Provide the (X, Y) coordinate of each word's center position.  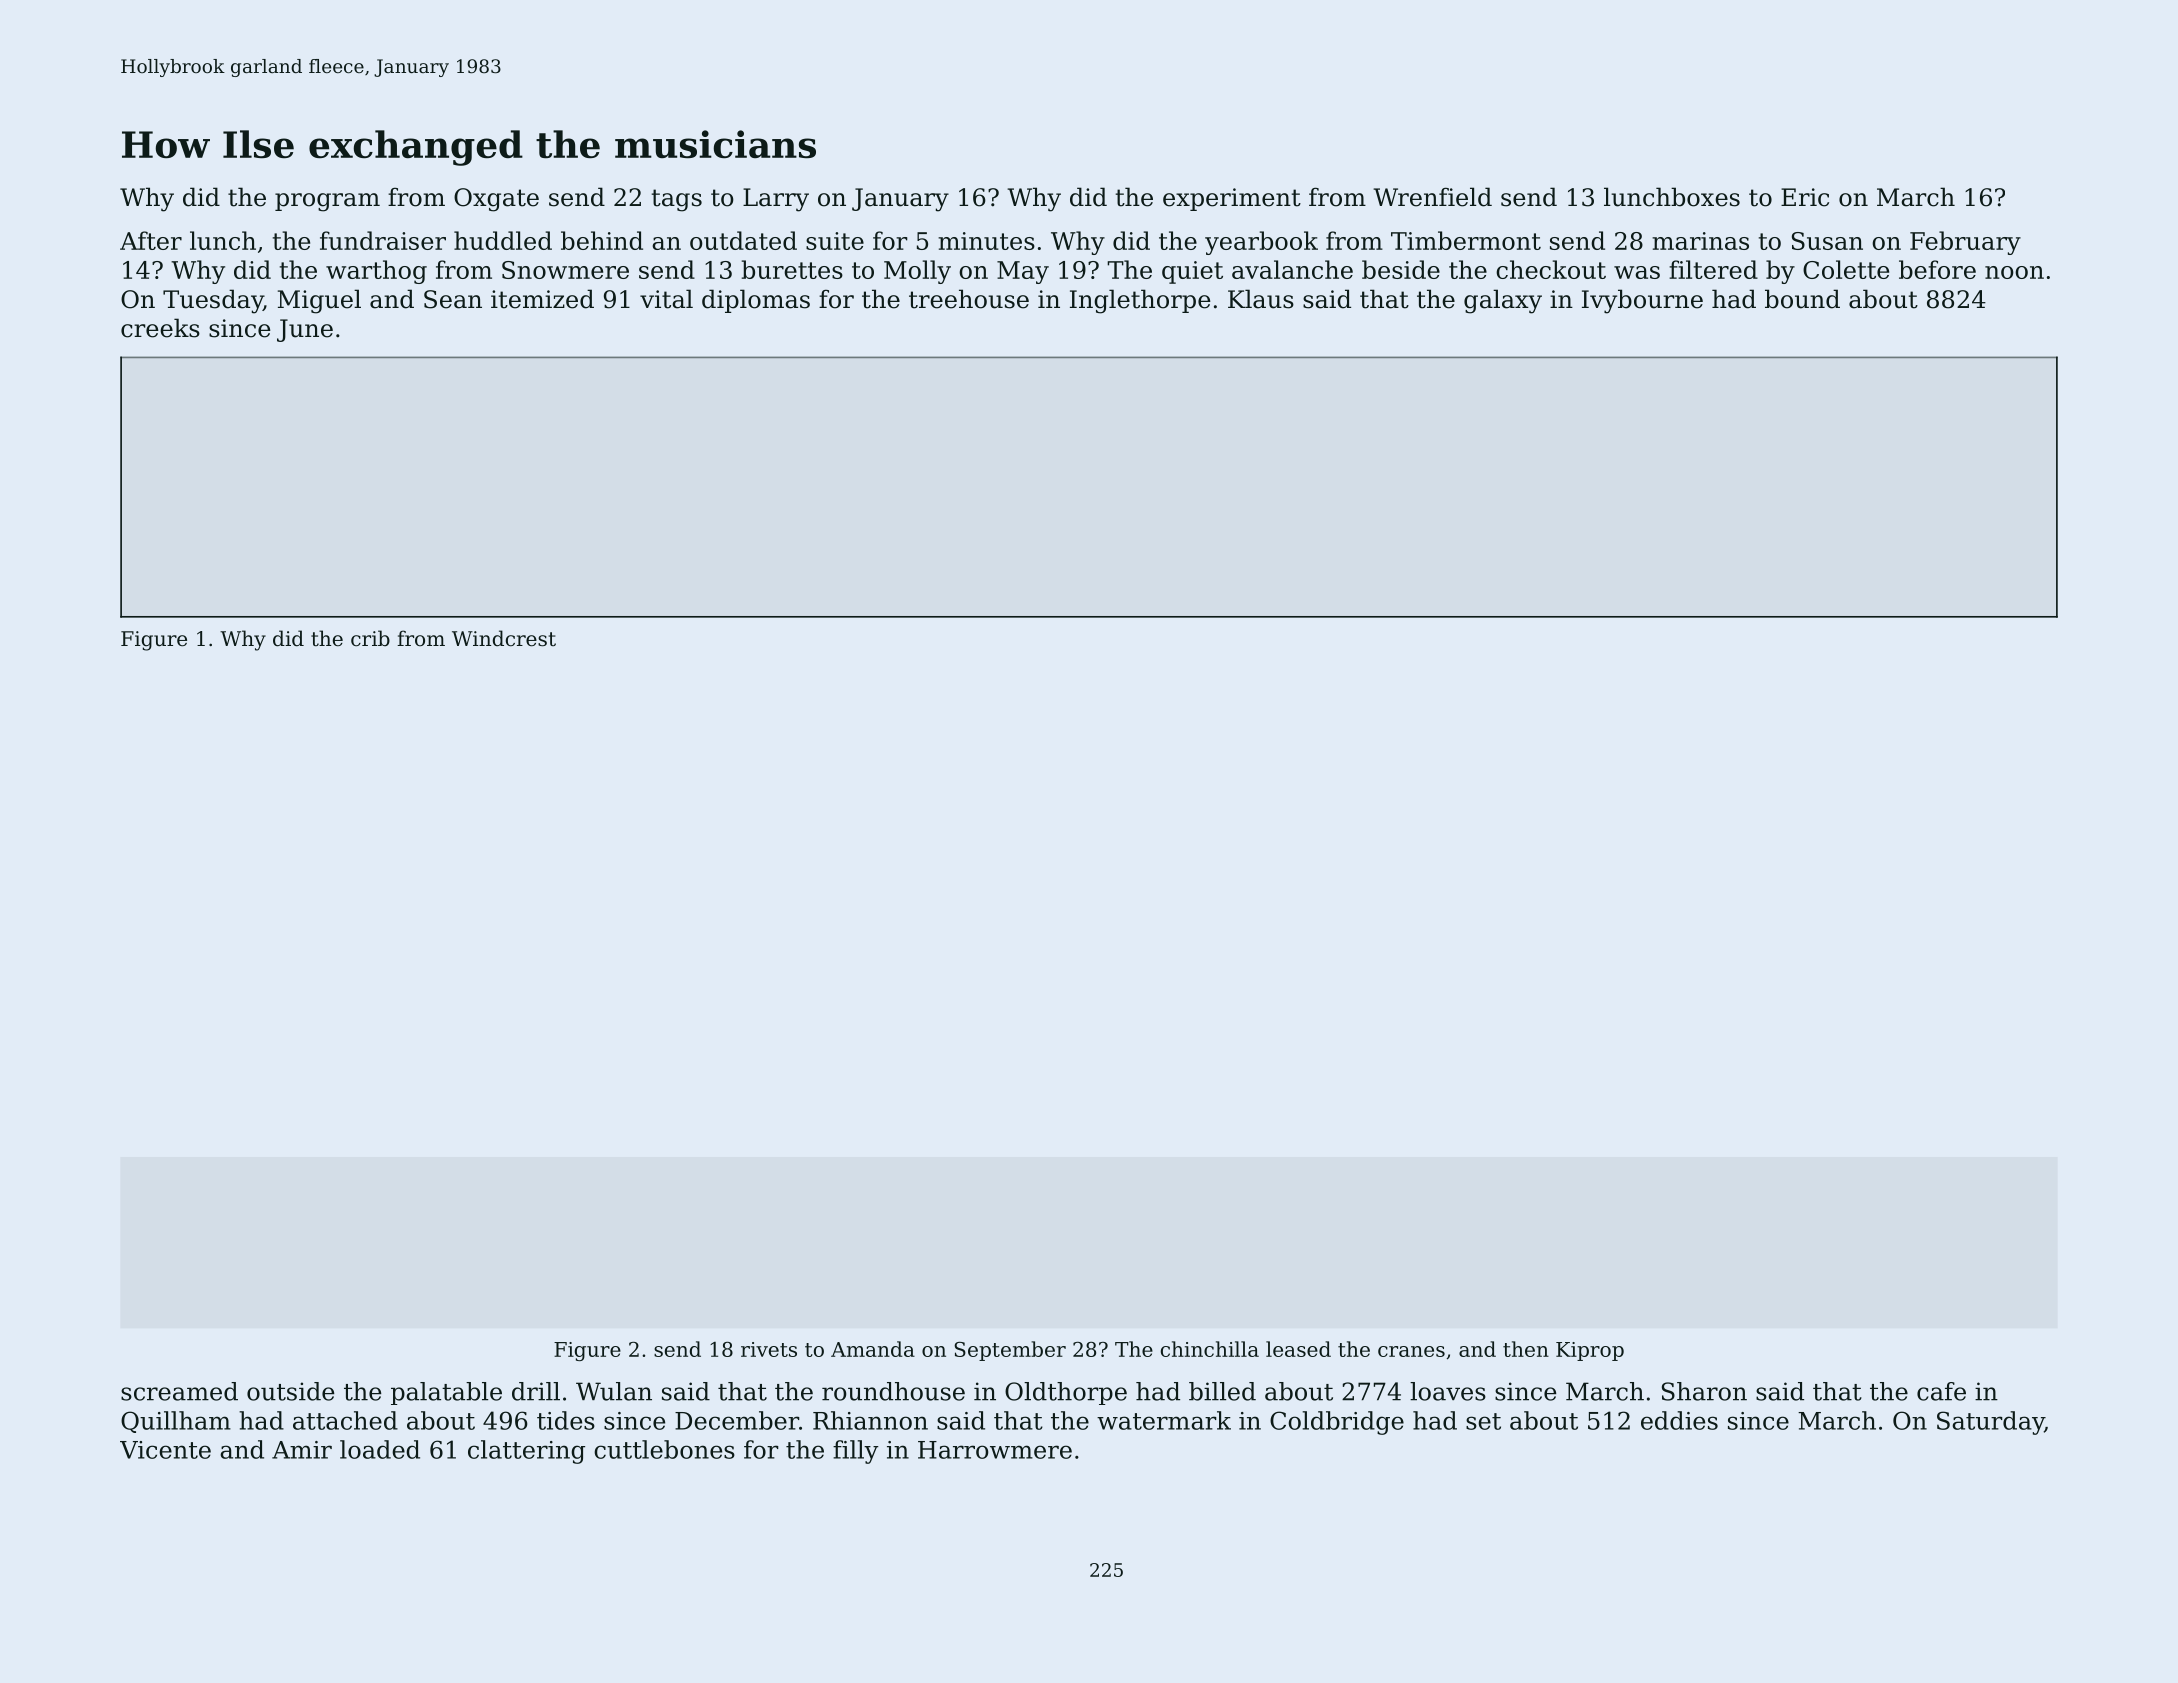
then (1526, 1349)
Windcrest (504, 638)
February (1965, 243)
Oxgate (496, 200)
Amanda (873, 1349)
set (1483, 1421)
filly (856, 1452)
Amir (302, 1450)
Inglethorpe (1140, 301)
